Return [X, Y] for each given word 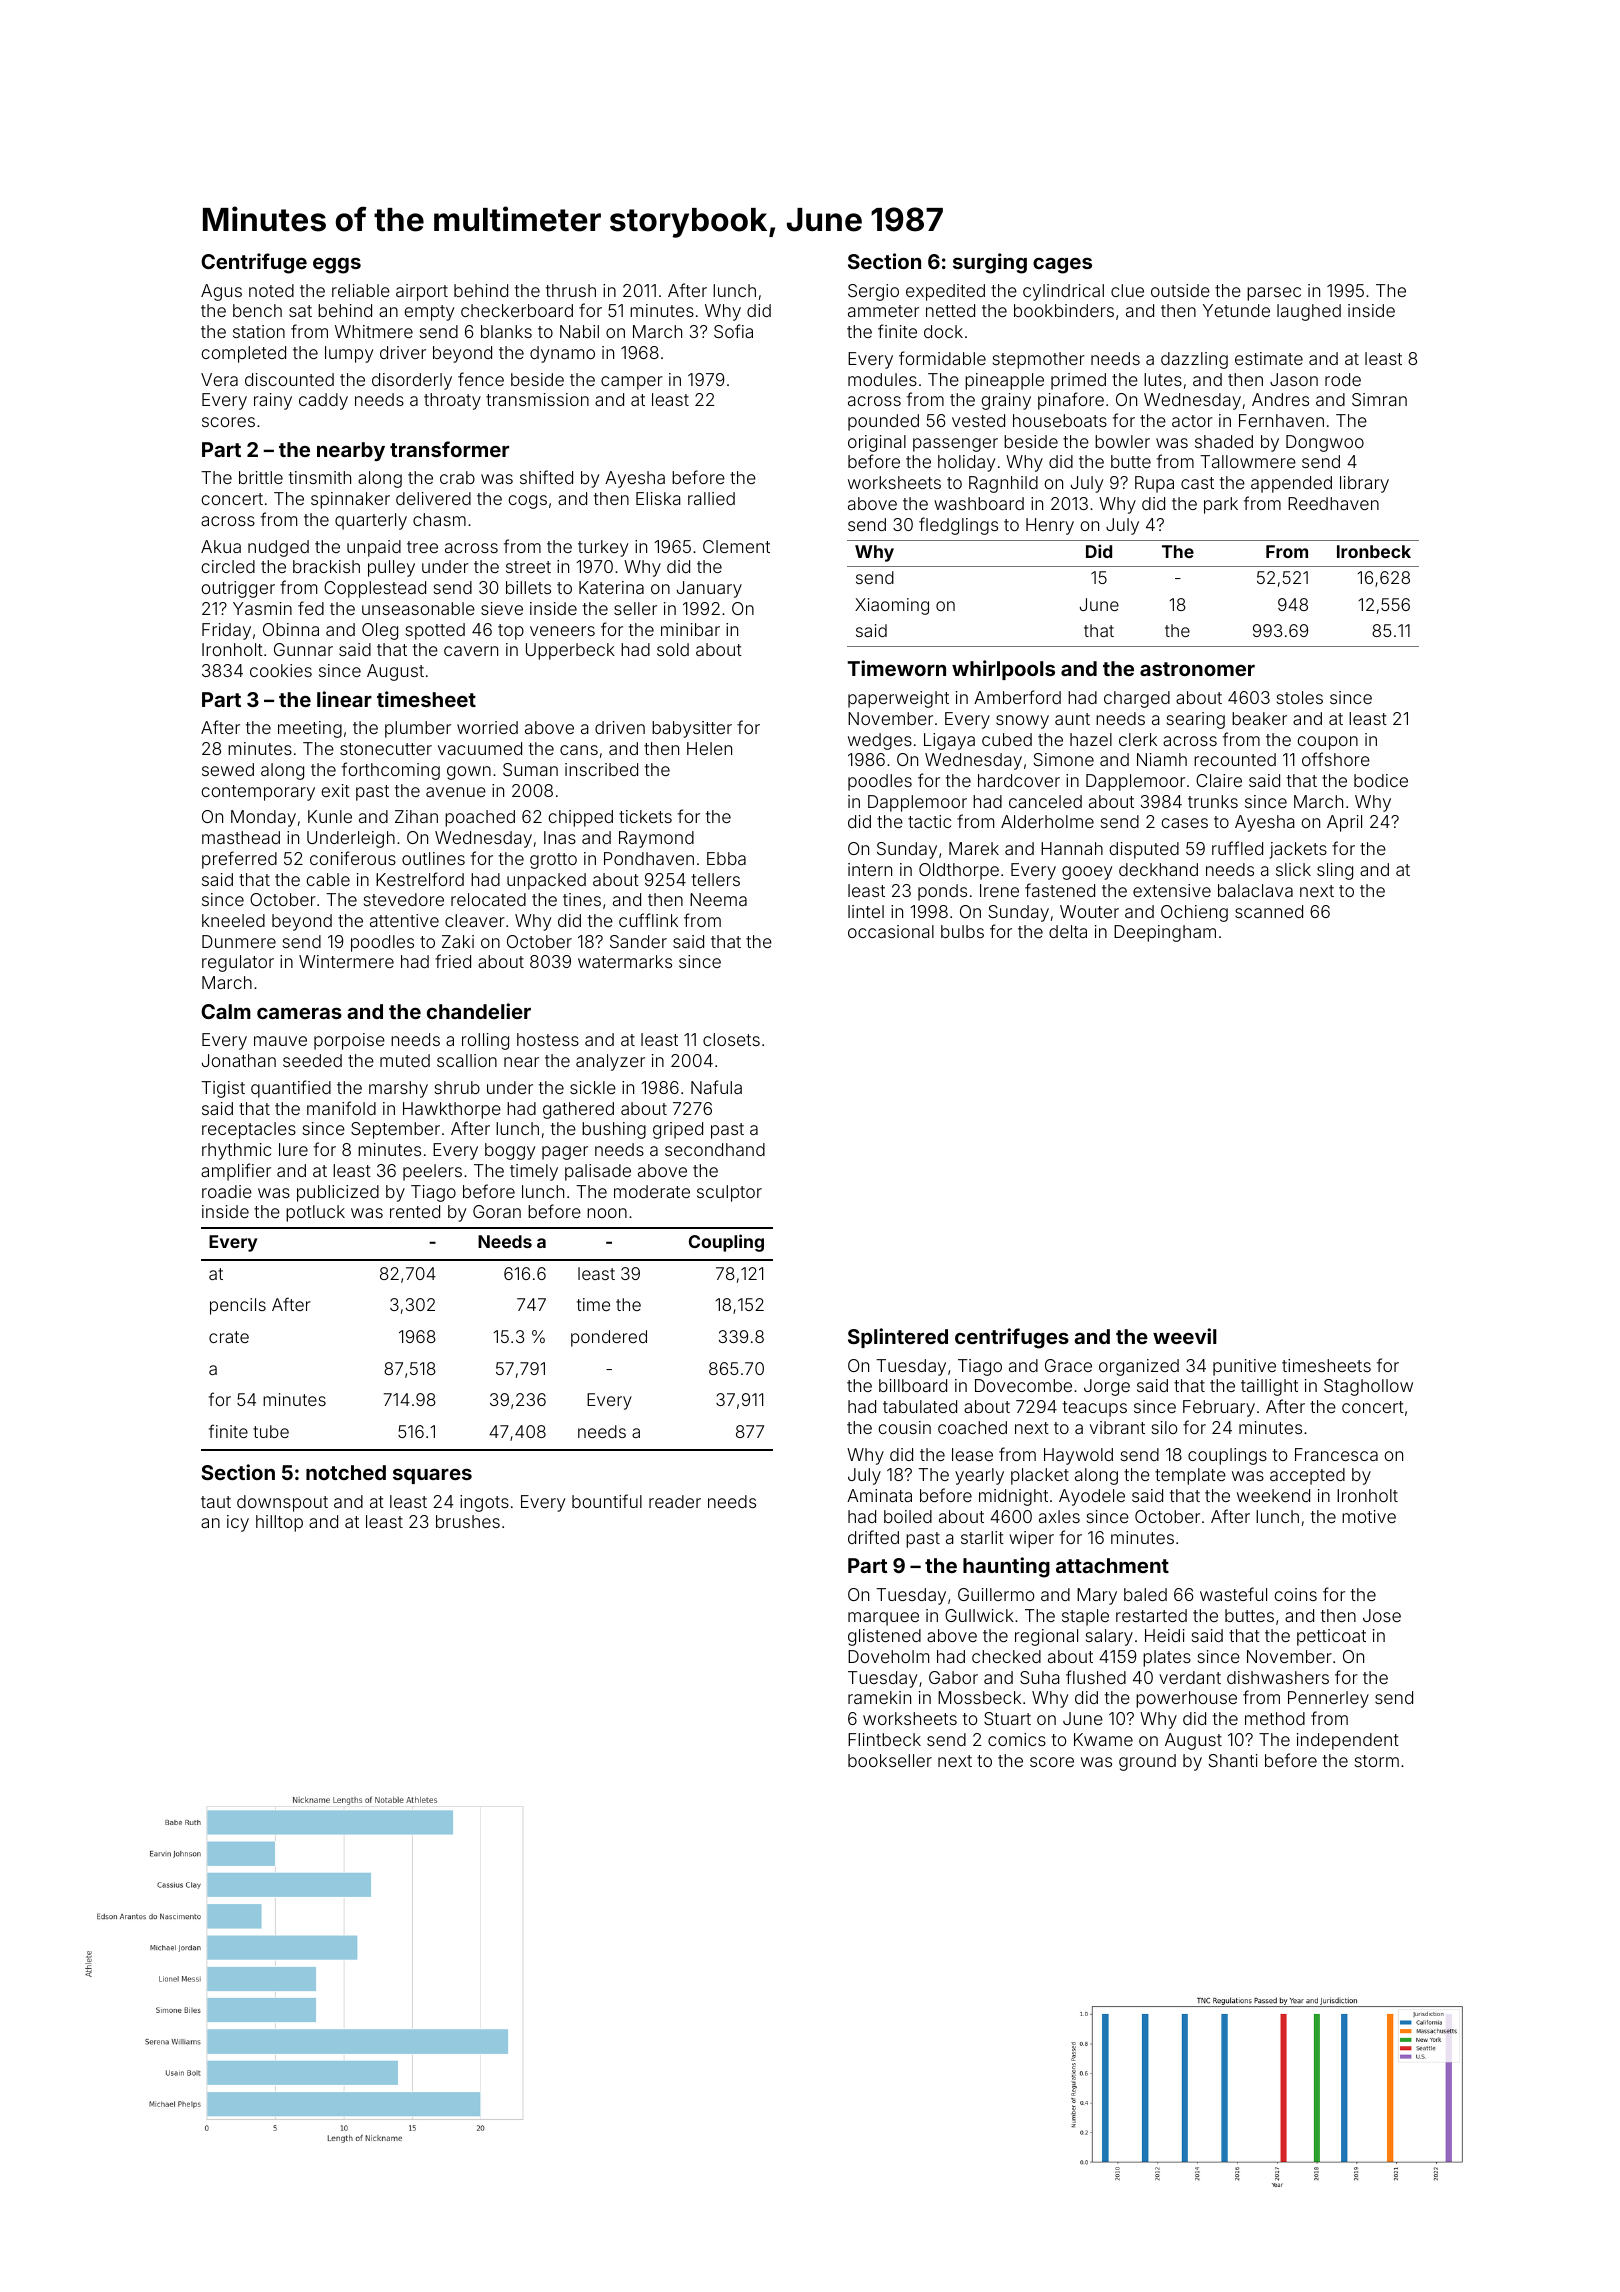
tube [271, 1431]
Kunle [330, 816]
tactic [929, 821]
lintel [866, 911]
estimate [1269, 358]
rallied [711, 498]
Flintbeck [884, 1739]
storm [1377, 1761]
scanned [1269, 911]
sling [1335, 871]
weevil [1185, 1336]
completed [243, 354]
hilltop [279, 1523]
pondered [609, 1338]
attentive [404, 920]
